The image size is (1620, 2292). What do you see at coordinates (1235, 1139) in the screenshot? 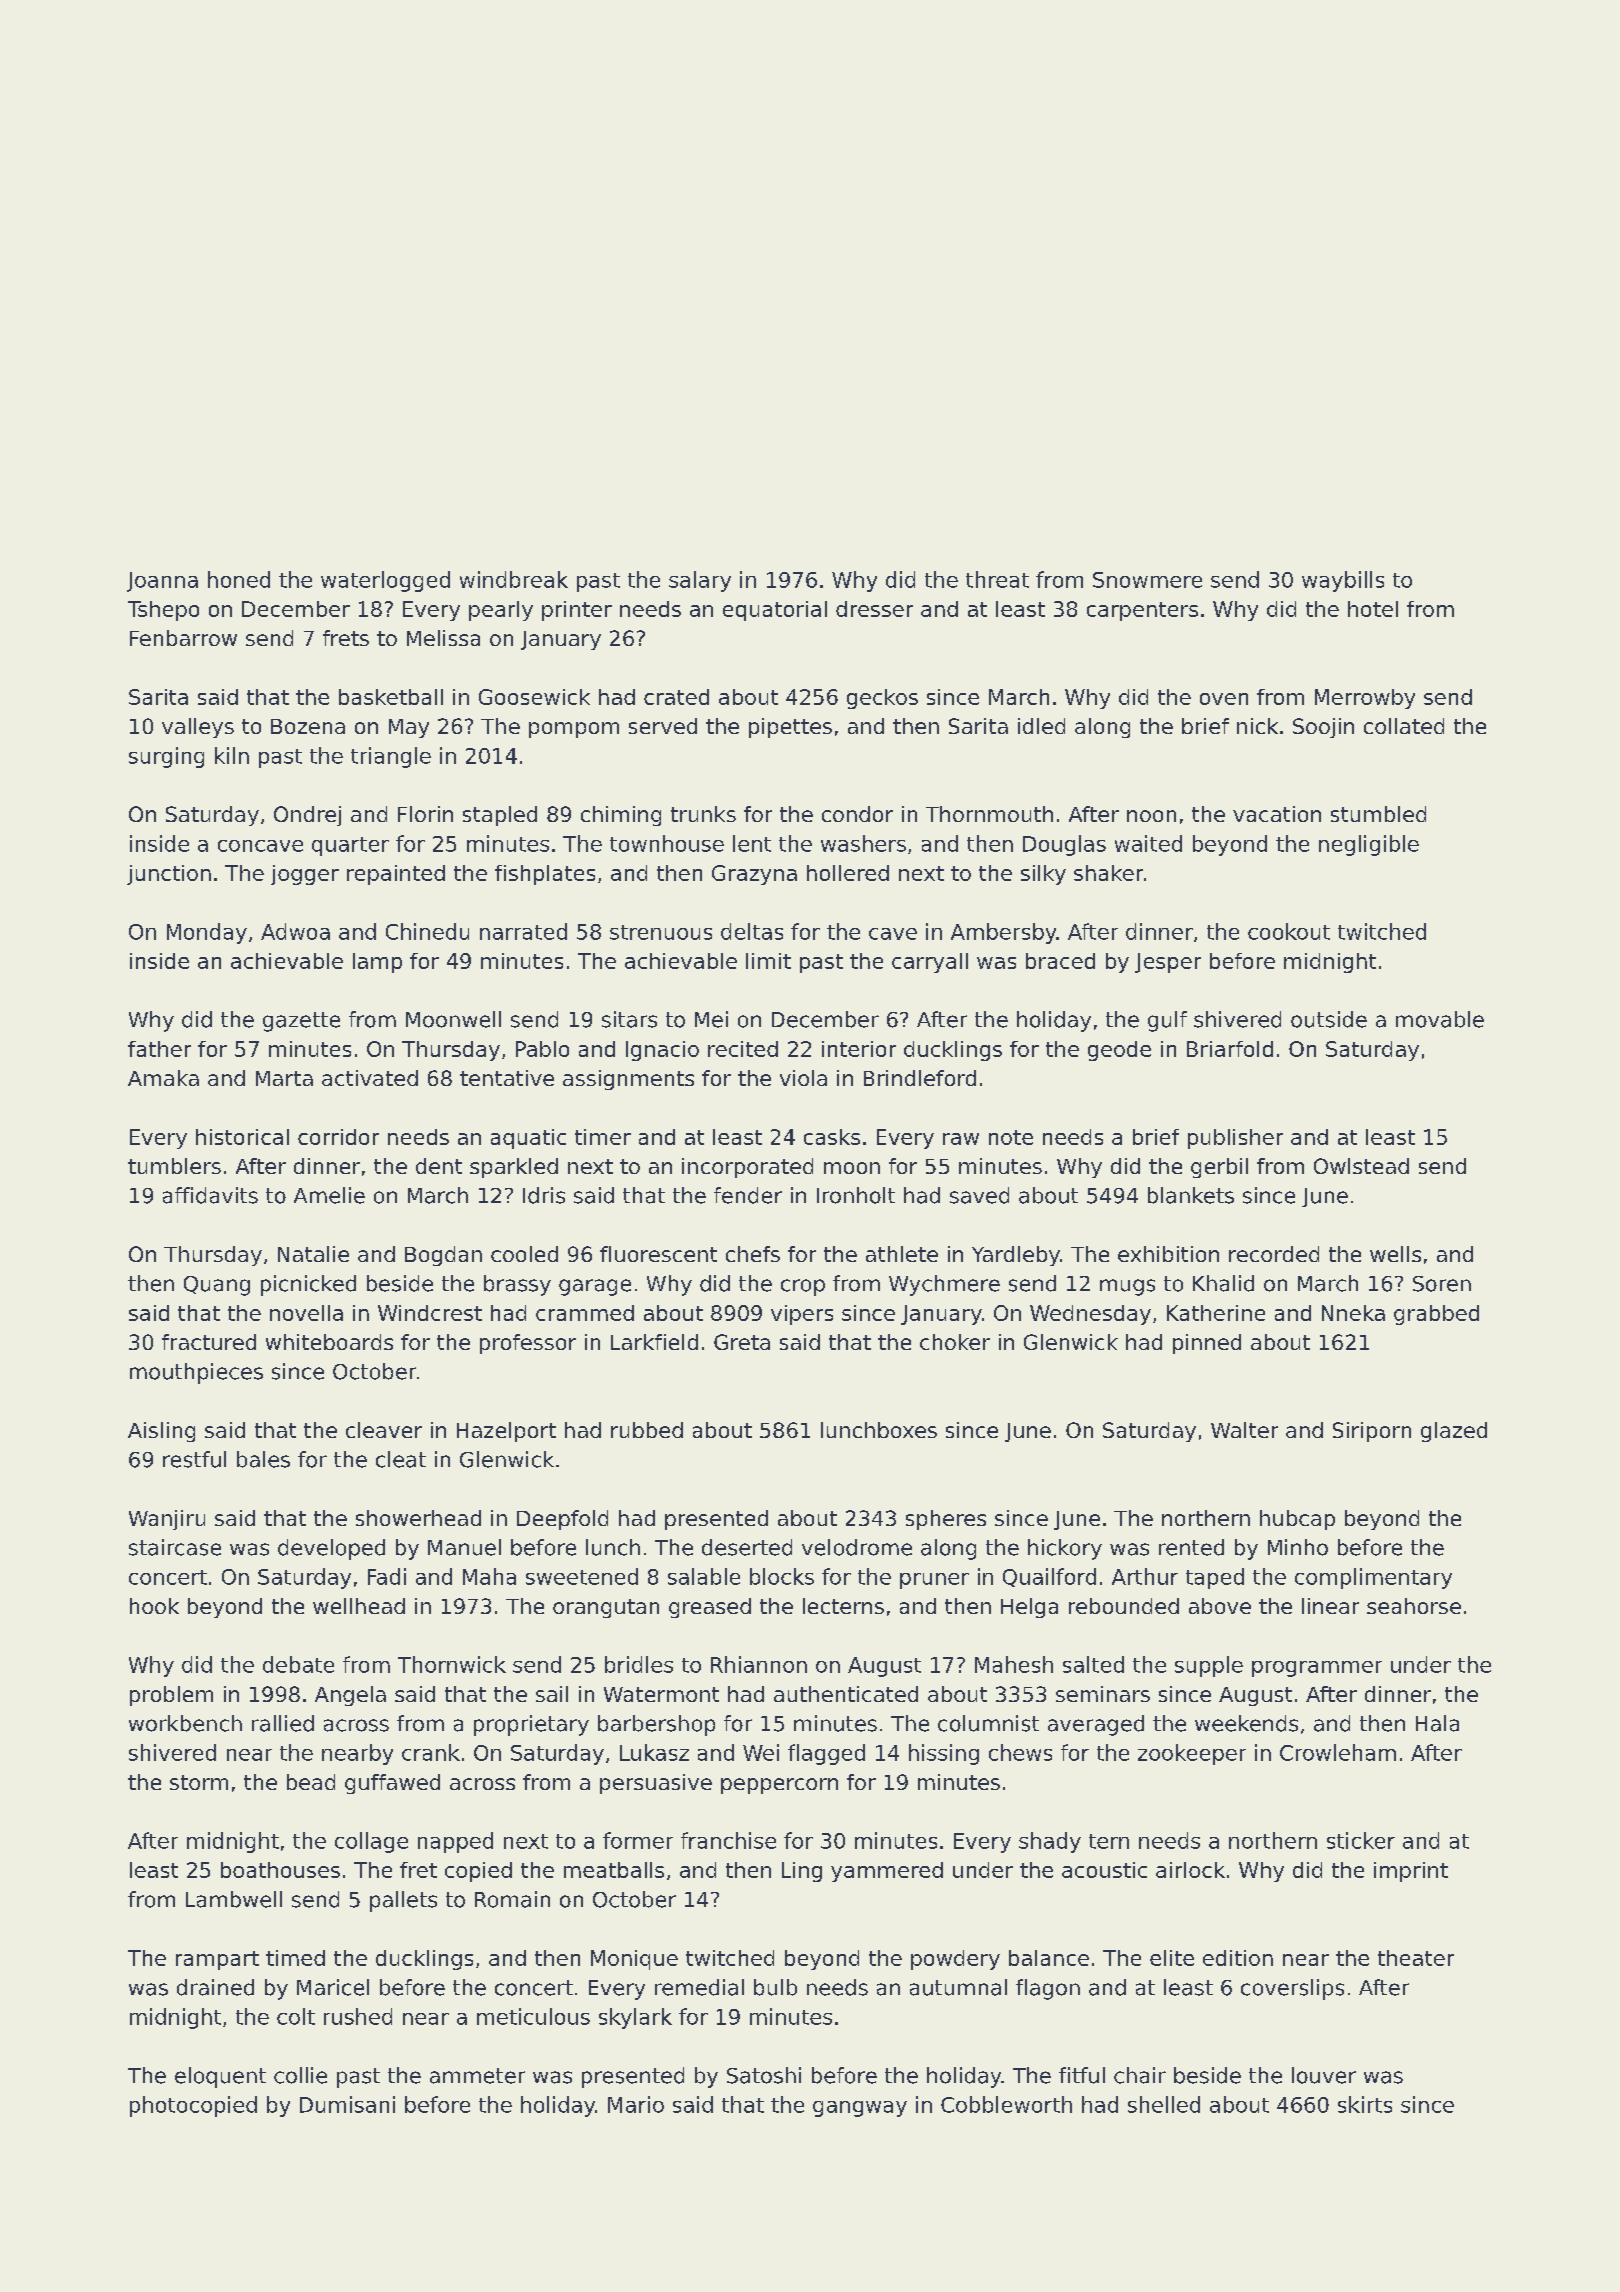
I see `publisher` at bounding box center [1235, 1139].
